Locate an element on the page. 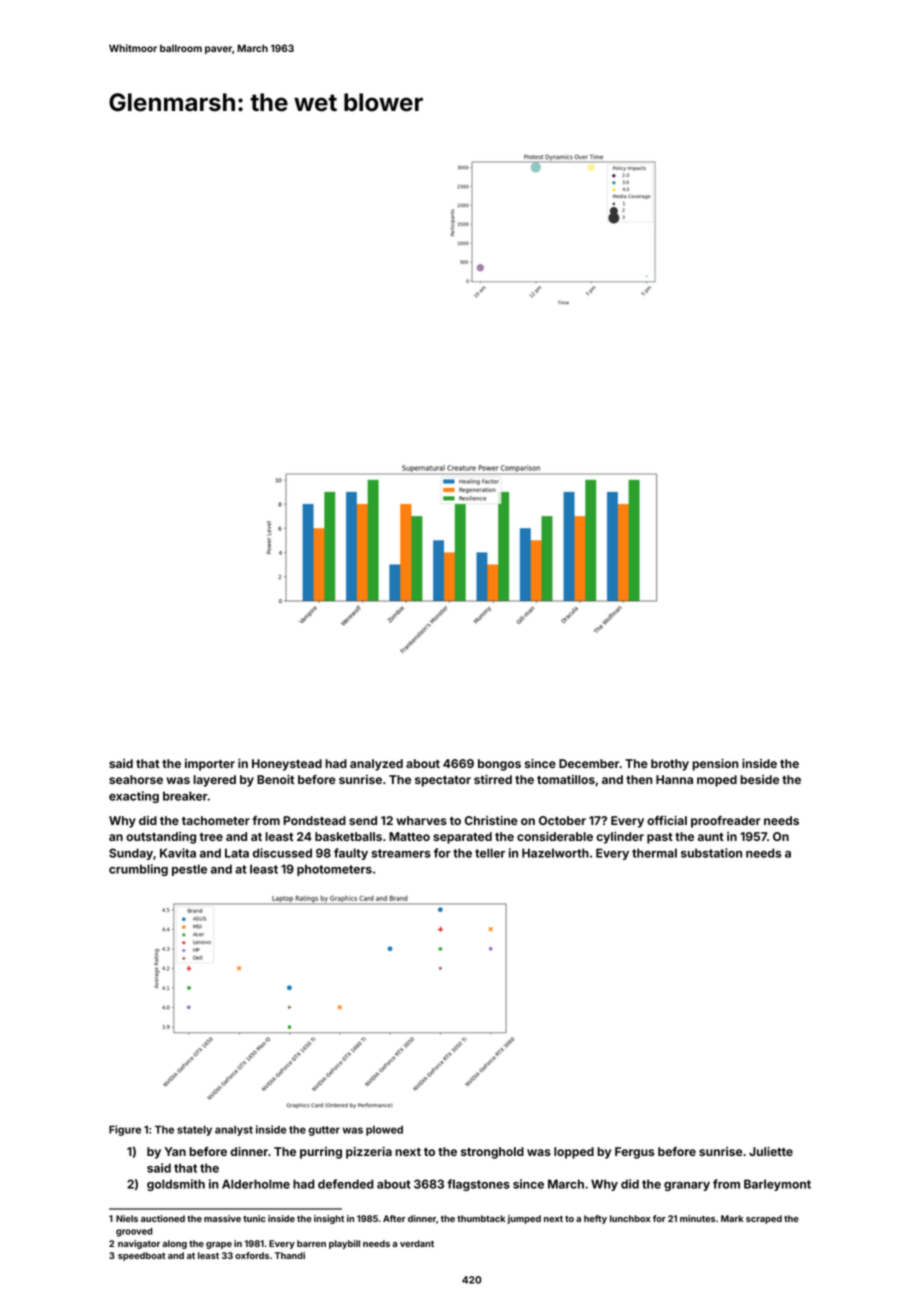  grooved is located at coordinates (134, 1232).
